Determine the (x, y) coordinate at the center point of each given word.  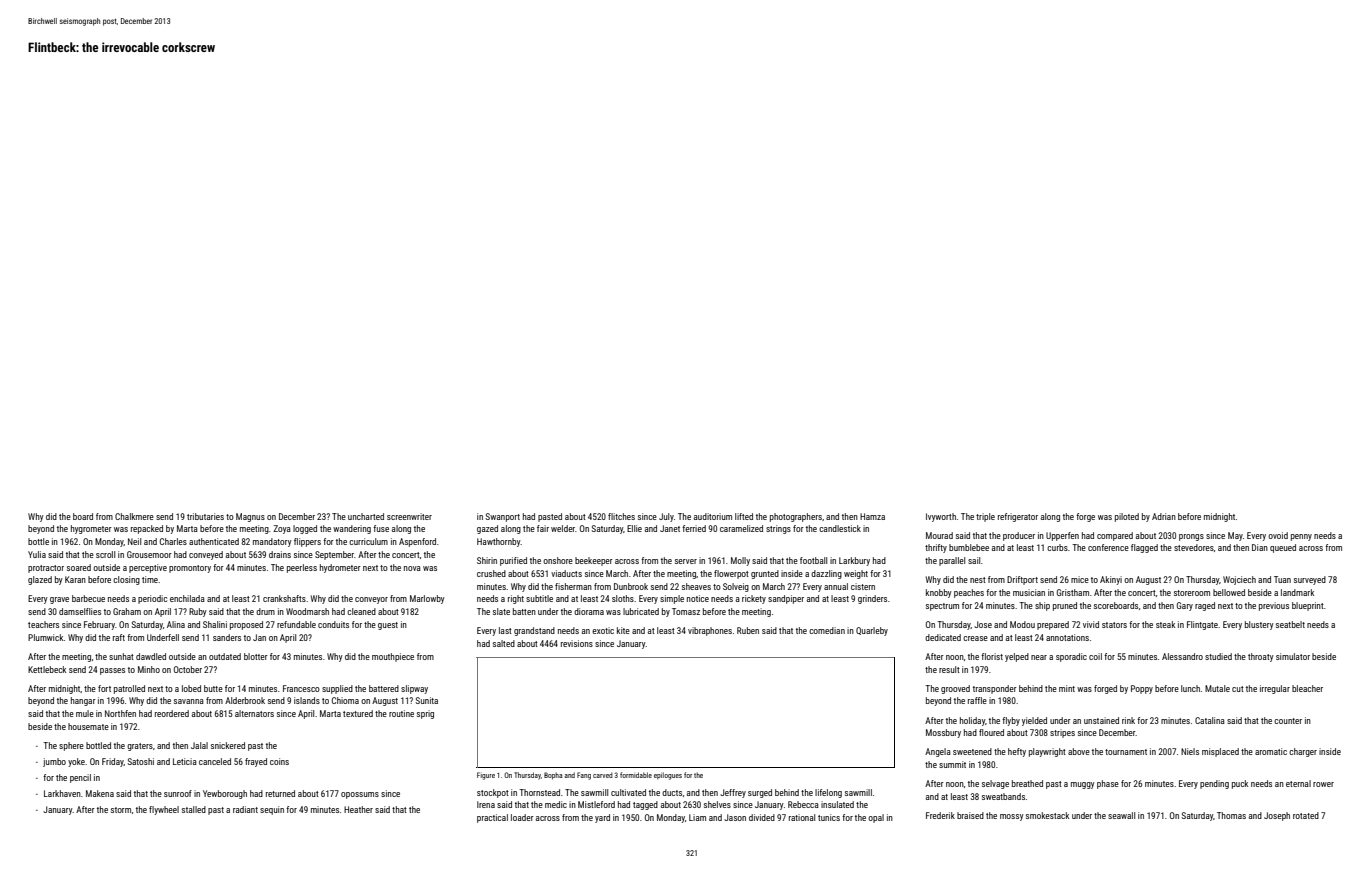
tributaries (205, 516)
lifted (744, 516)
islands (307, 700)
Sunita (426, 700)
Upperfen (1062, 536)
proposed (246, 625)
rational (802, 817)
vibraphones (710, 631)
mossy (1012, 817)
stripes (1062, 733)
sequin (272, 810)
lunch (1190, 688)
